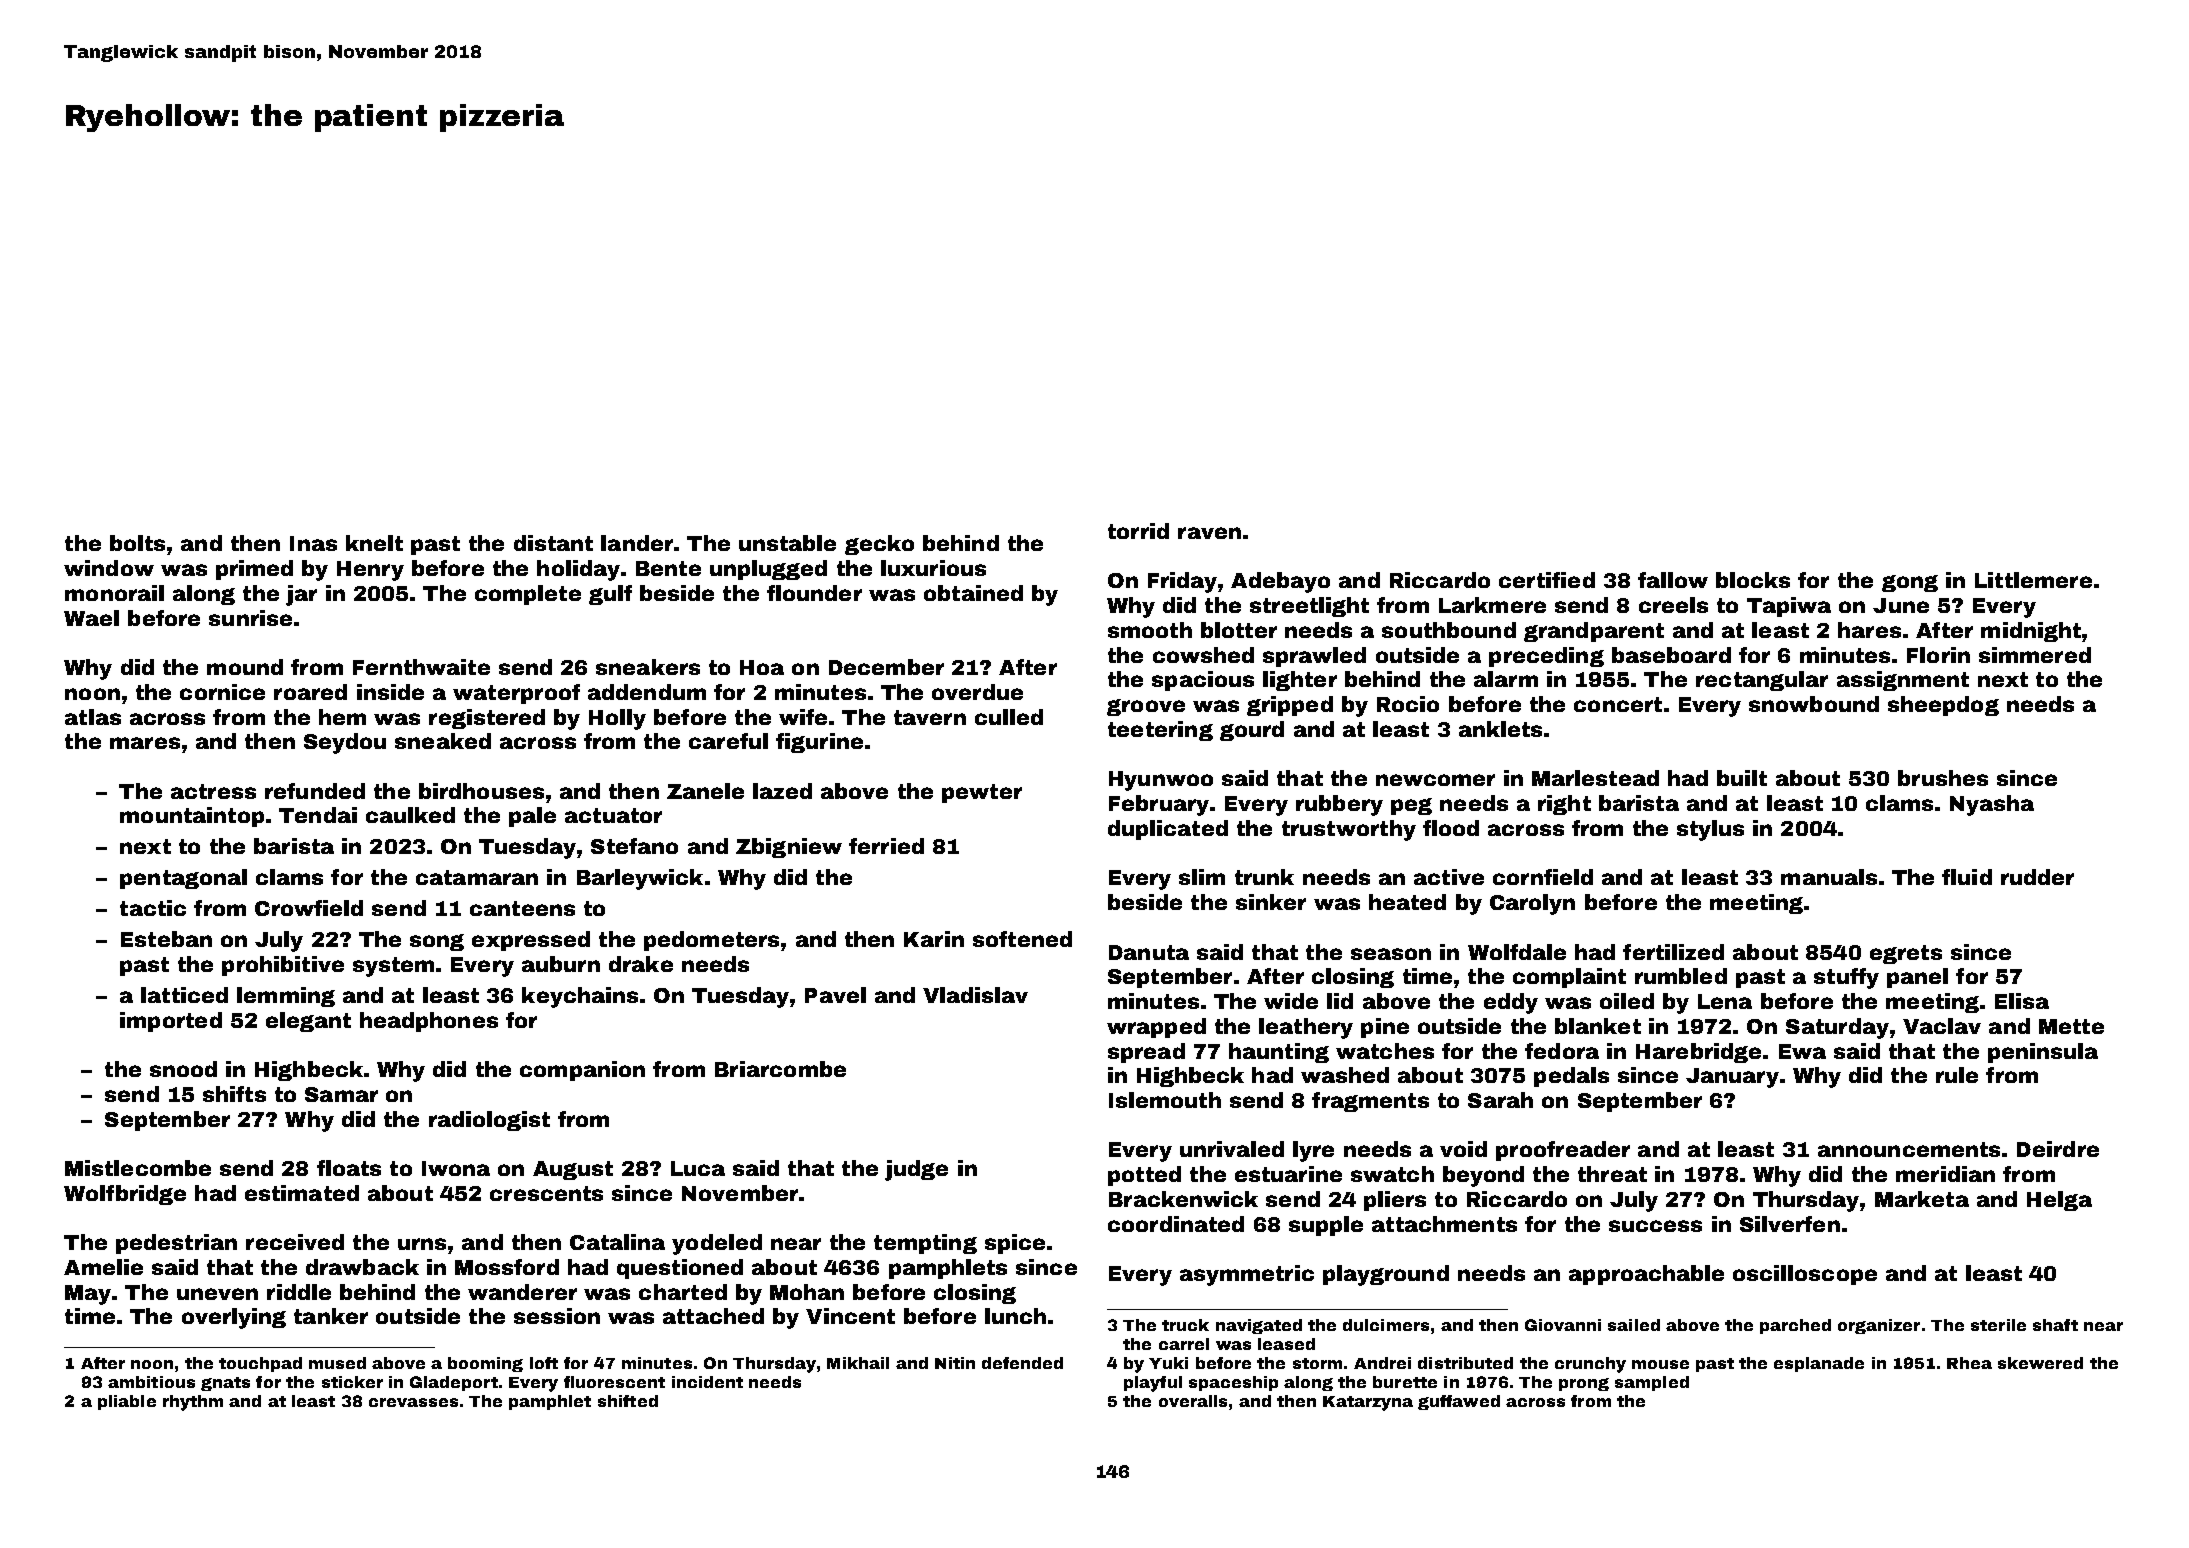  I want to click on booming, so click(485, 1364).
